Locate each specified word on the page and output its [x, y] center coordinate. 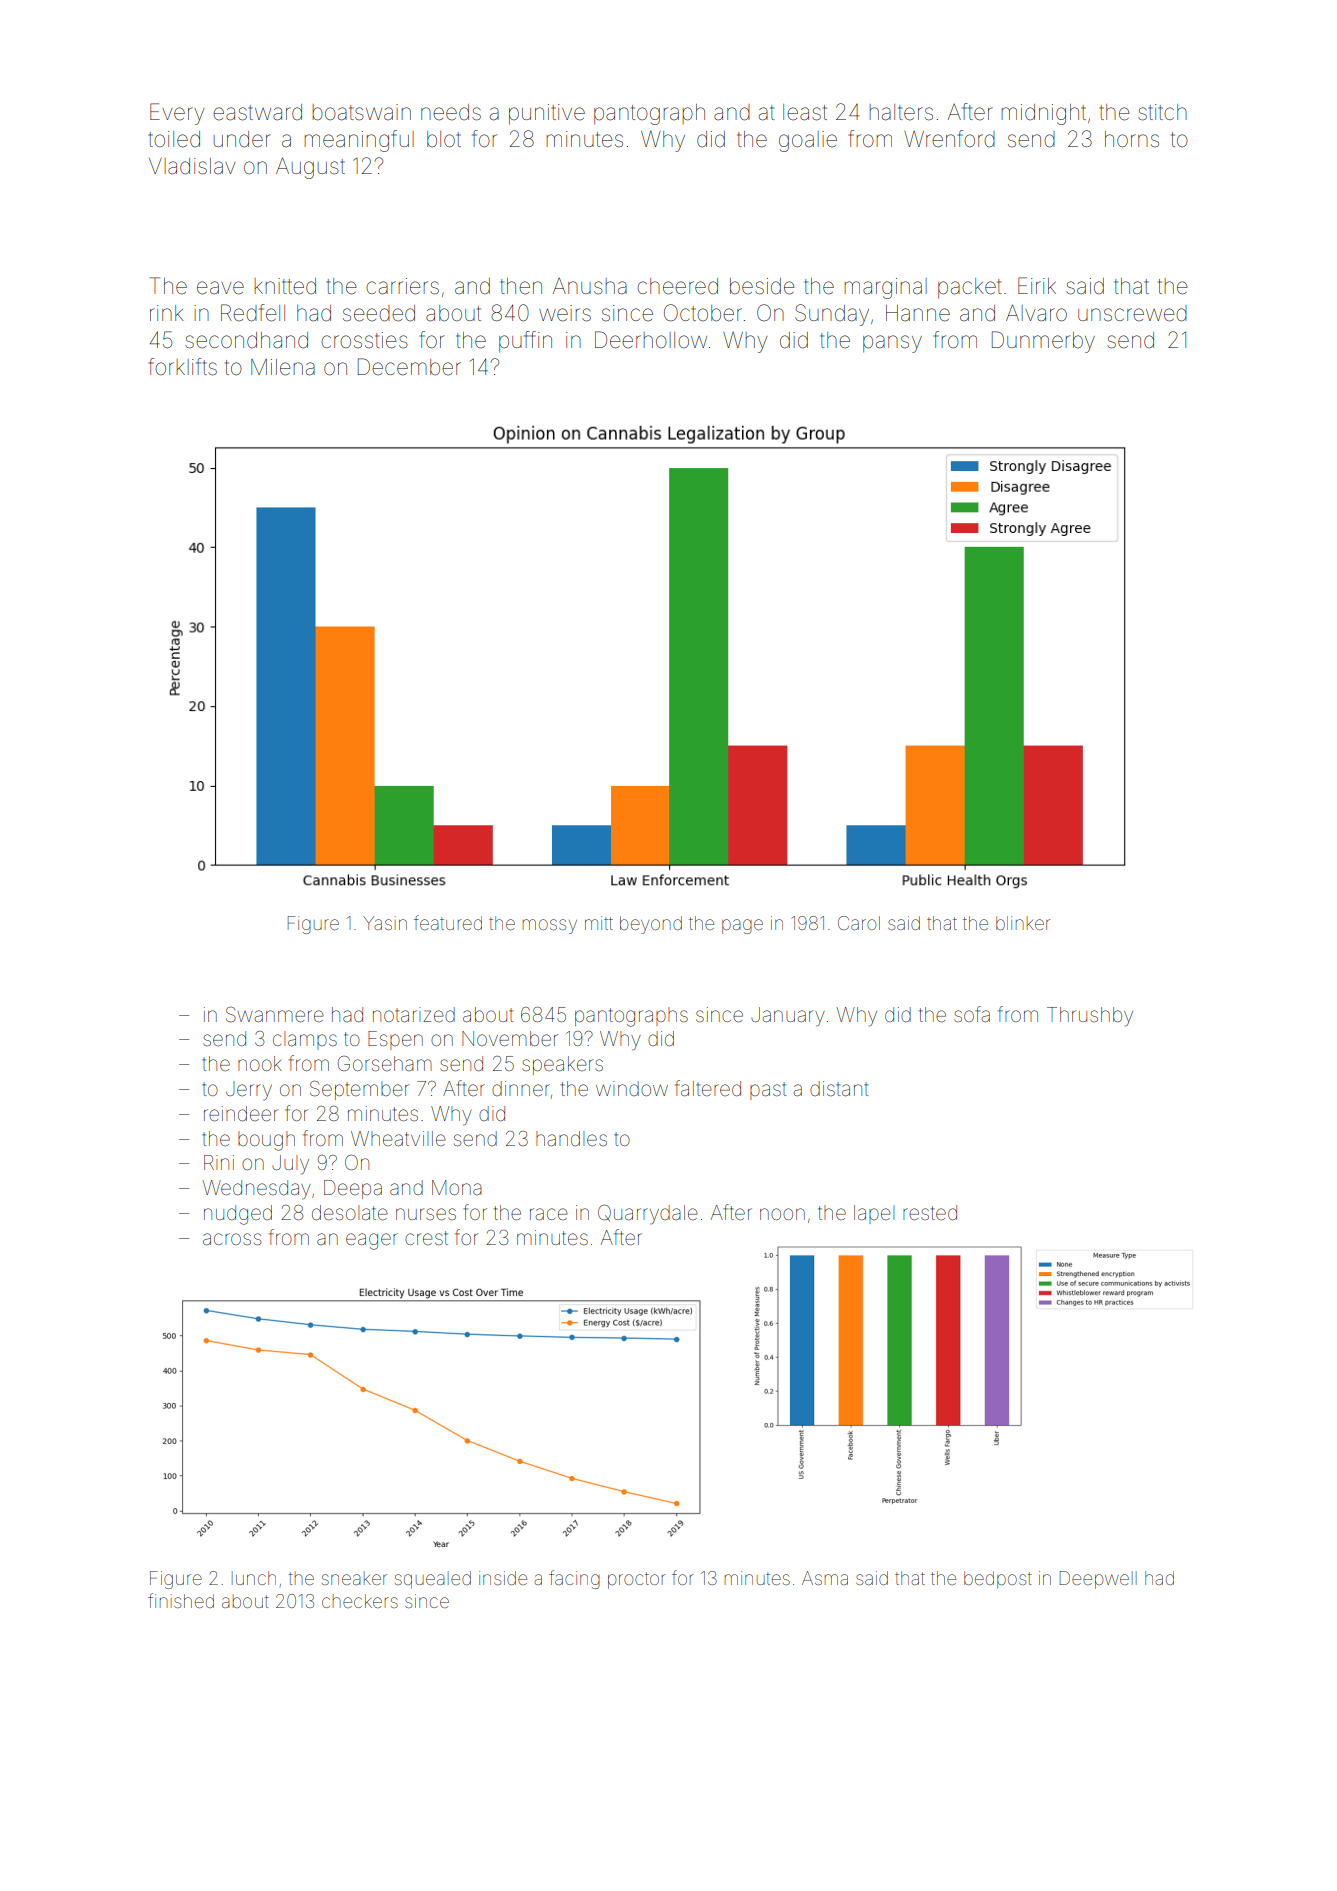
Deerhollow [651, 340]
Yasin [385, 923]
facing [574, 1579]
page [742, 926]
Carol [859, 923]
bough [266, 1141]
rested [930, 1212]
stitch [1162, 112]
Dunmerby [1043, 342]
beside [762, 286]
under [242, 139]
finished [181, 1600]
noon [782, 1214]
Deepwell [1098, 1580]
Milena [283, 367]
